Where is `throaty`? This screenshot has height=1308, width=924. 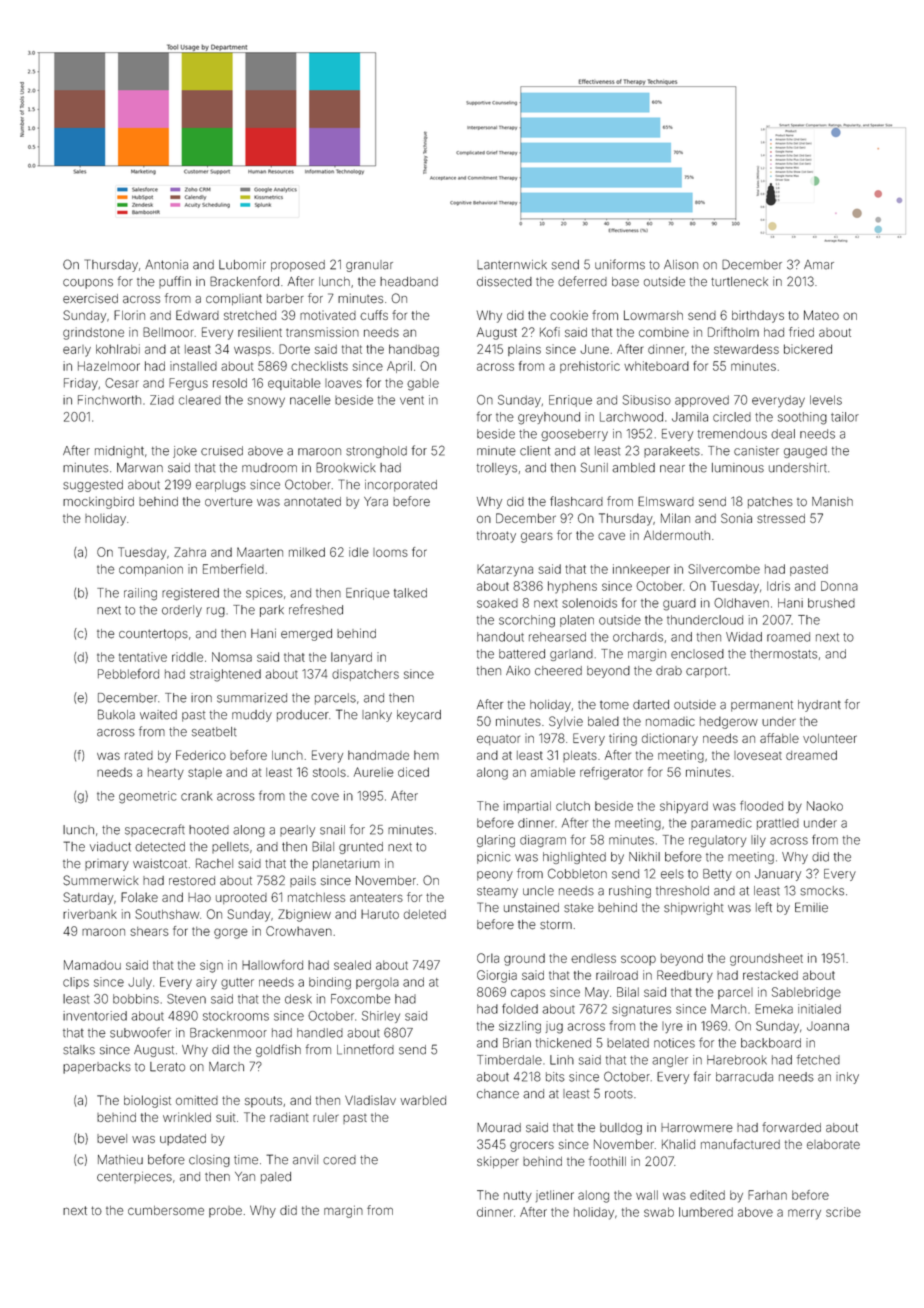
throaty is located at coordinates (496, 537).
